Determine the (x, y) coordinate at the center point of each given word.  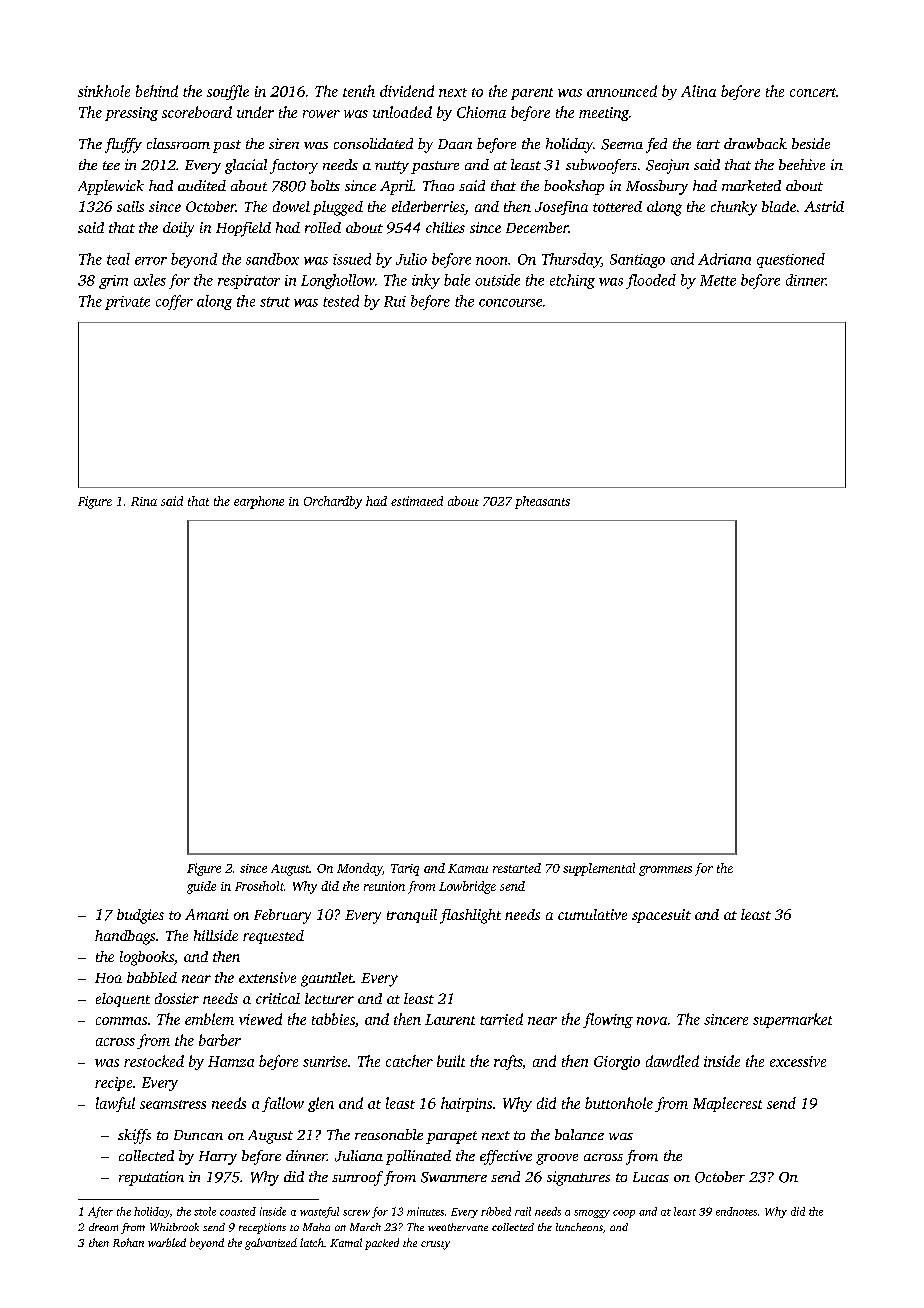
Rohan (128, 1242)
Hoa (108, 978)
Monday (359, 869)
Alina (698, 91)
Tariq (405, 870)
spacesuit (661, 916)
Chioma (481, 112)
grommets (665, 871)
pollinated (418, 1157)
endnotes (736, 1211)
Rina (144, 501)
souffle (228, 92)
